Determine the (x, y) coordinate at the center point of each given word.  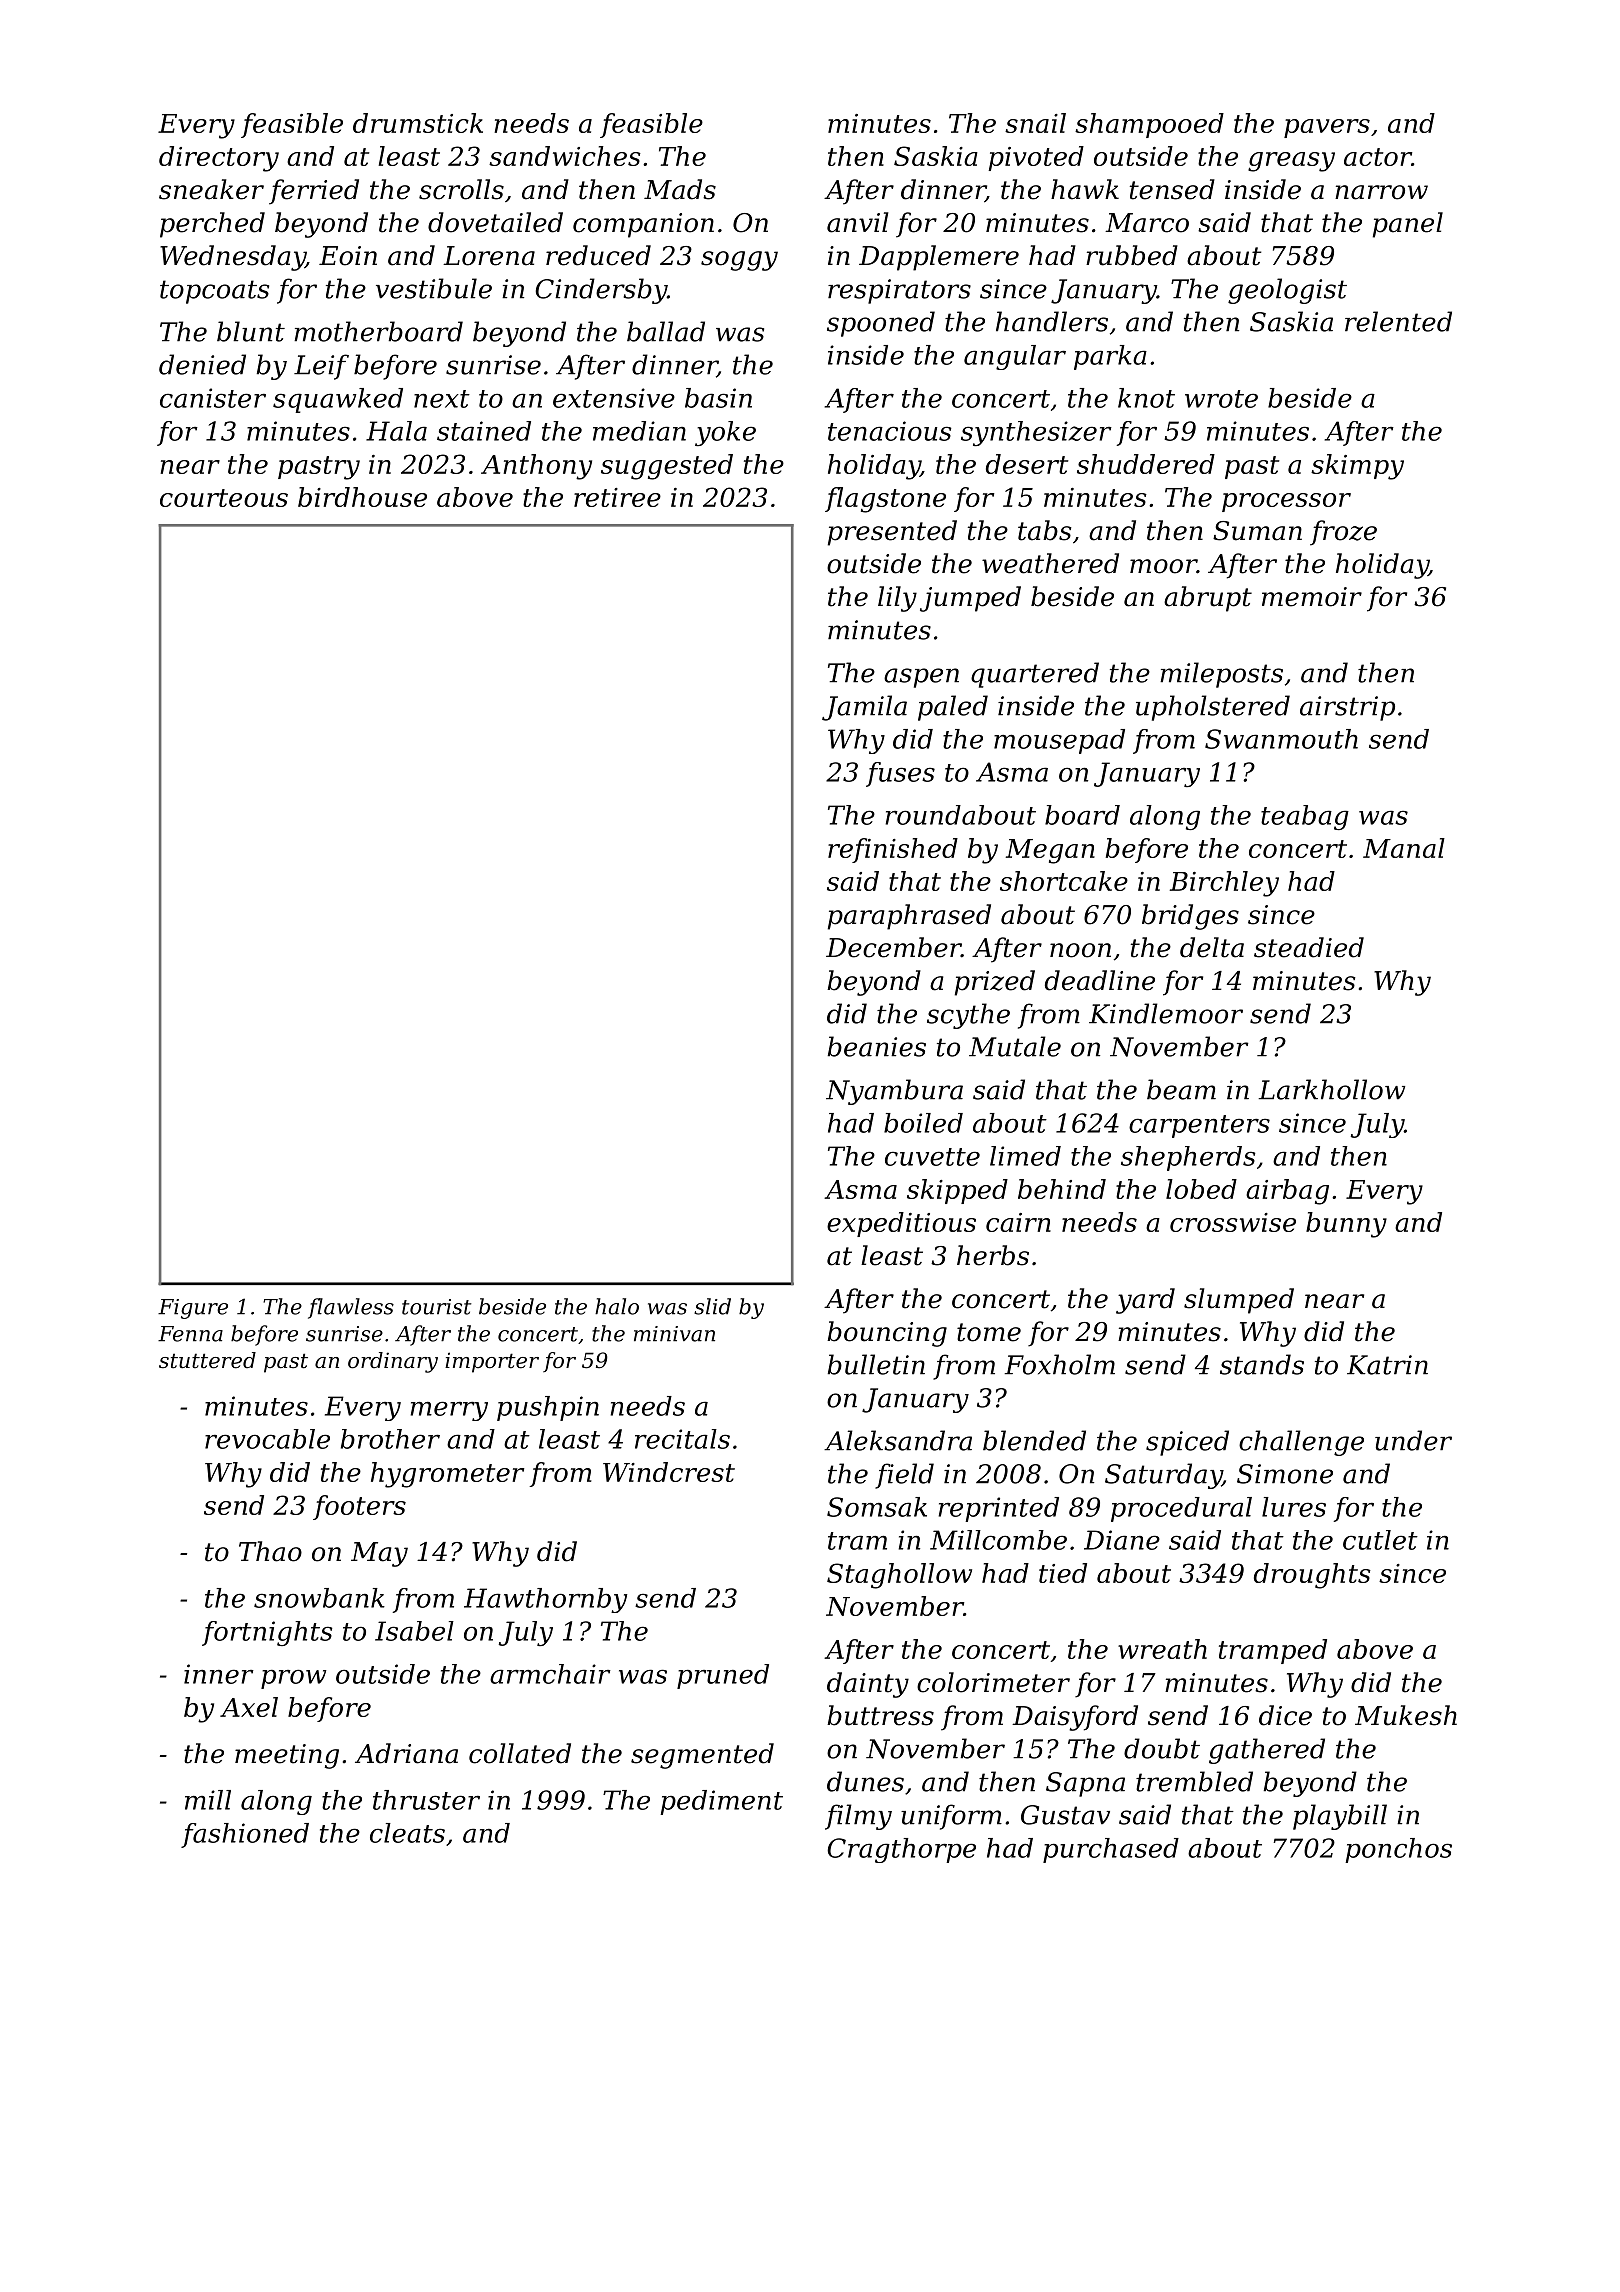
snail (1035, 123)
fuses (900, 774)
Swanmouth (1281, 739)
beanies (877, 1046)
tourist (436, 1307)
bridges (1190, 917)
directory (219, 159)
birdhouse (362, 497)
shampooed (1149, 125)
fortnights (267, 1633)
